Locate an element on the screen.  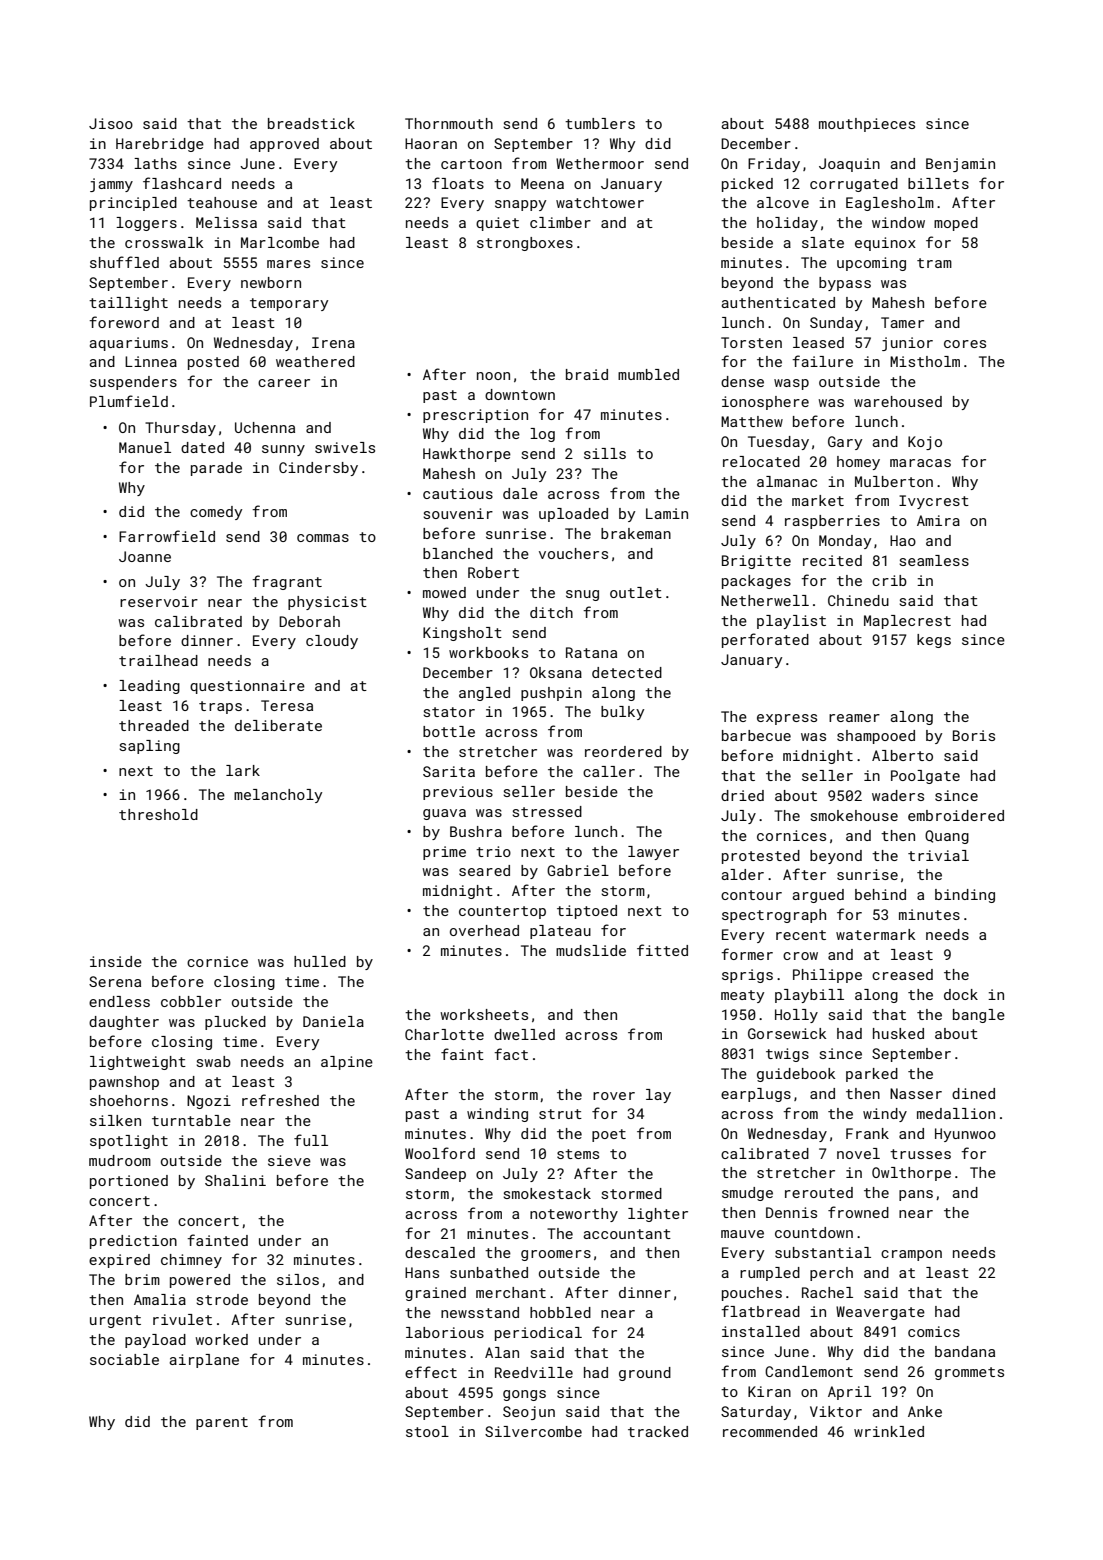
tumblers is located at coordinates (600, 123).
